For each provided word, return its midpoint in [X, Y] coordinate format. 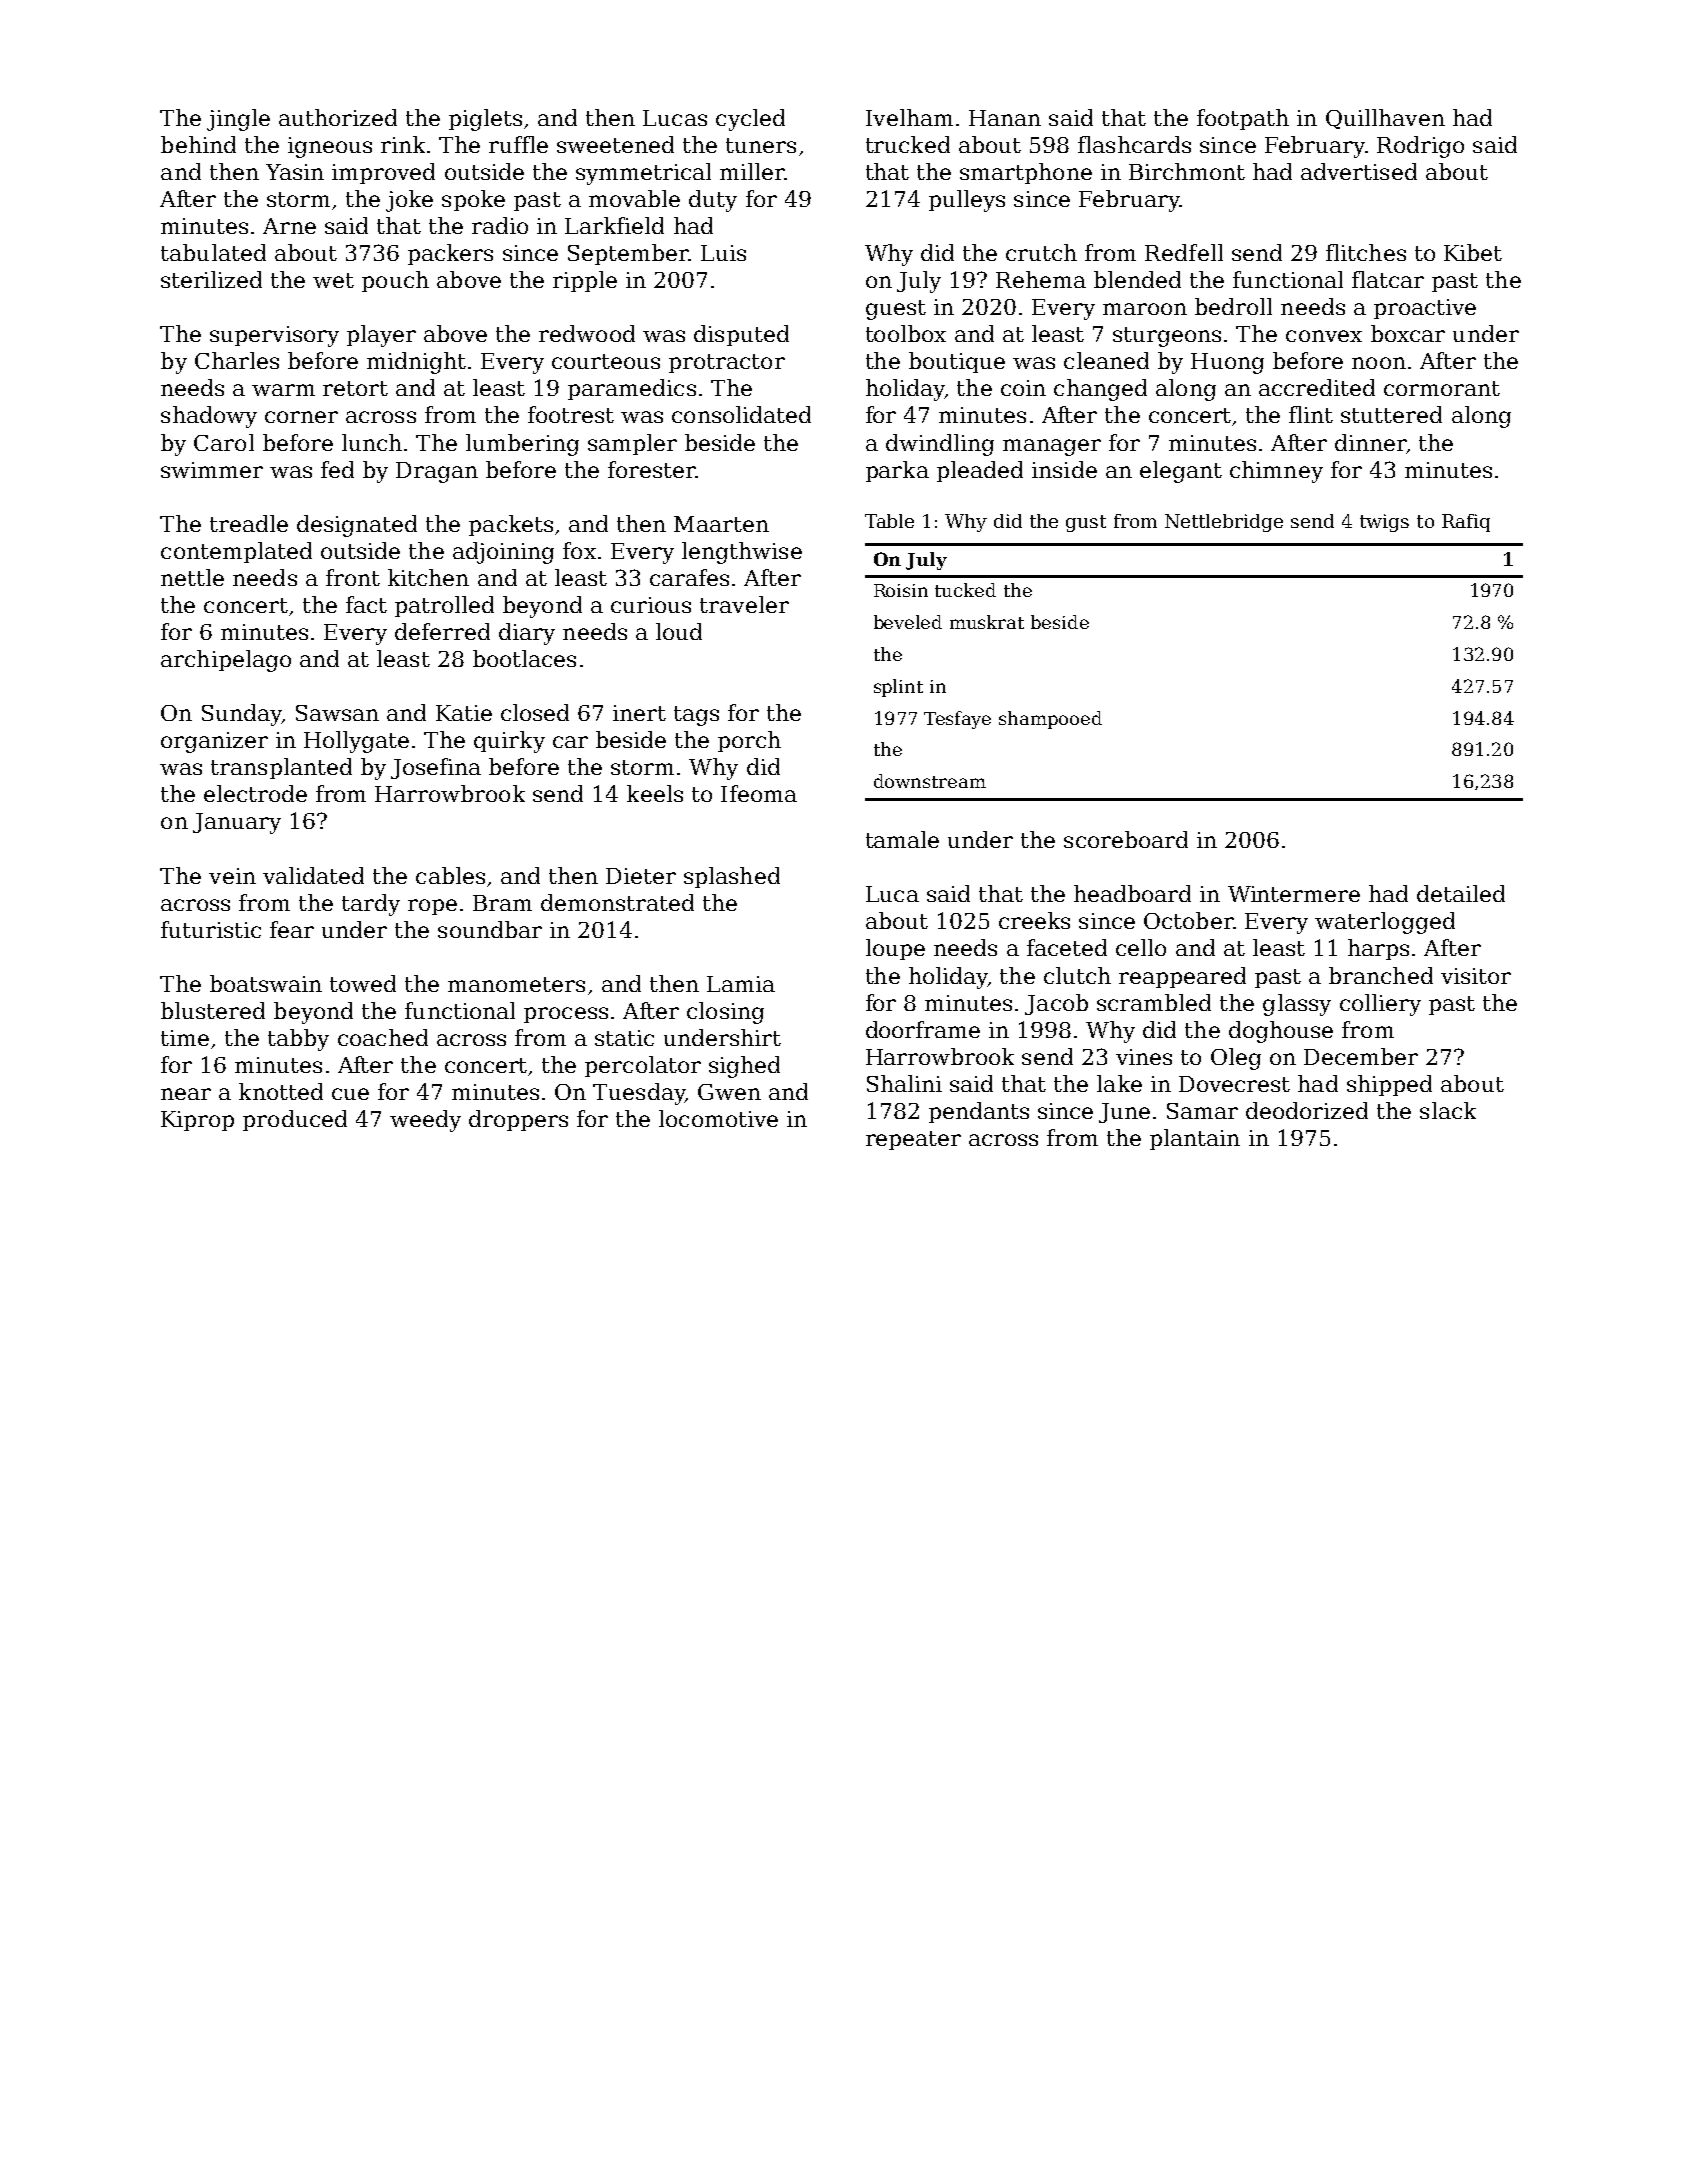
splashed [732, 877]
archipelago [226, 661]
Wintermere [1294, 894]
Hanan [1005, 118]
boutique [957, 362]
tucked [965, 590]
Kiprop [197, 1121]
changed [1100, 390]
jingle [238, 120]
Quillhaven [1385, 119]
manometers [516, 984]
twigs [1384, 523]
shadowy [209, 417]
